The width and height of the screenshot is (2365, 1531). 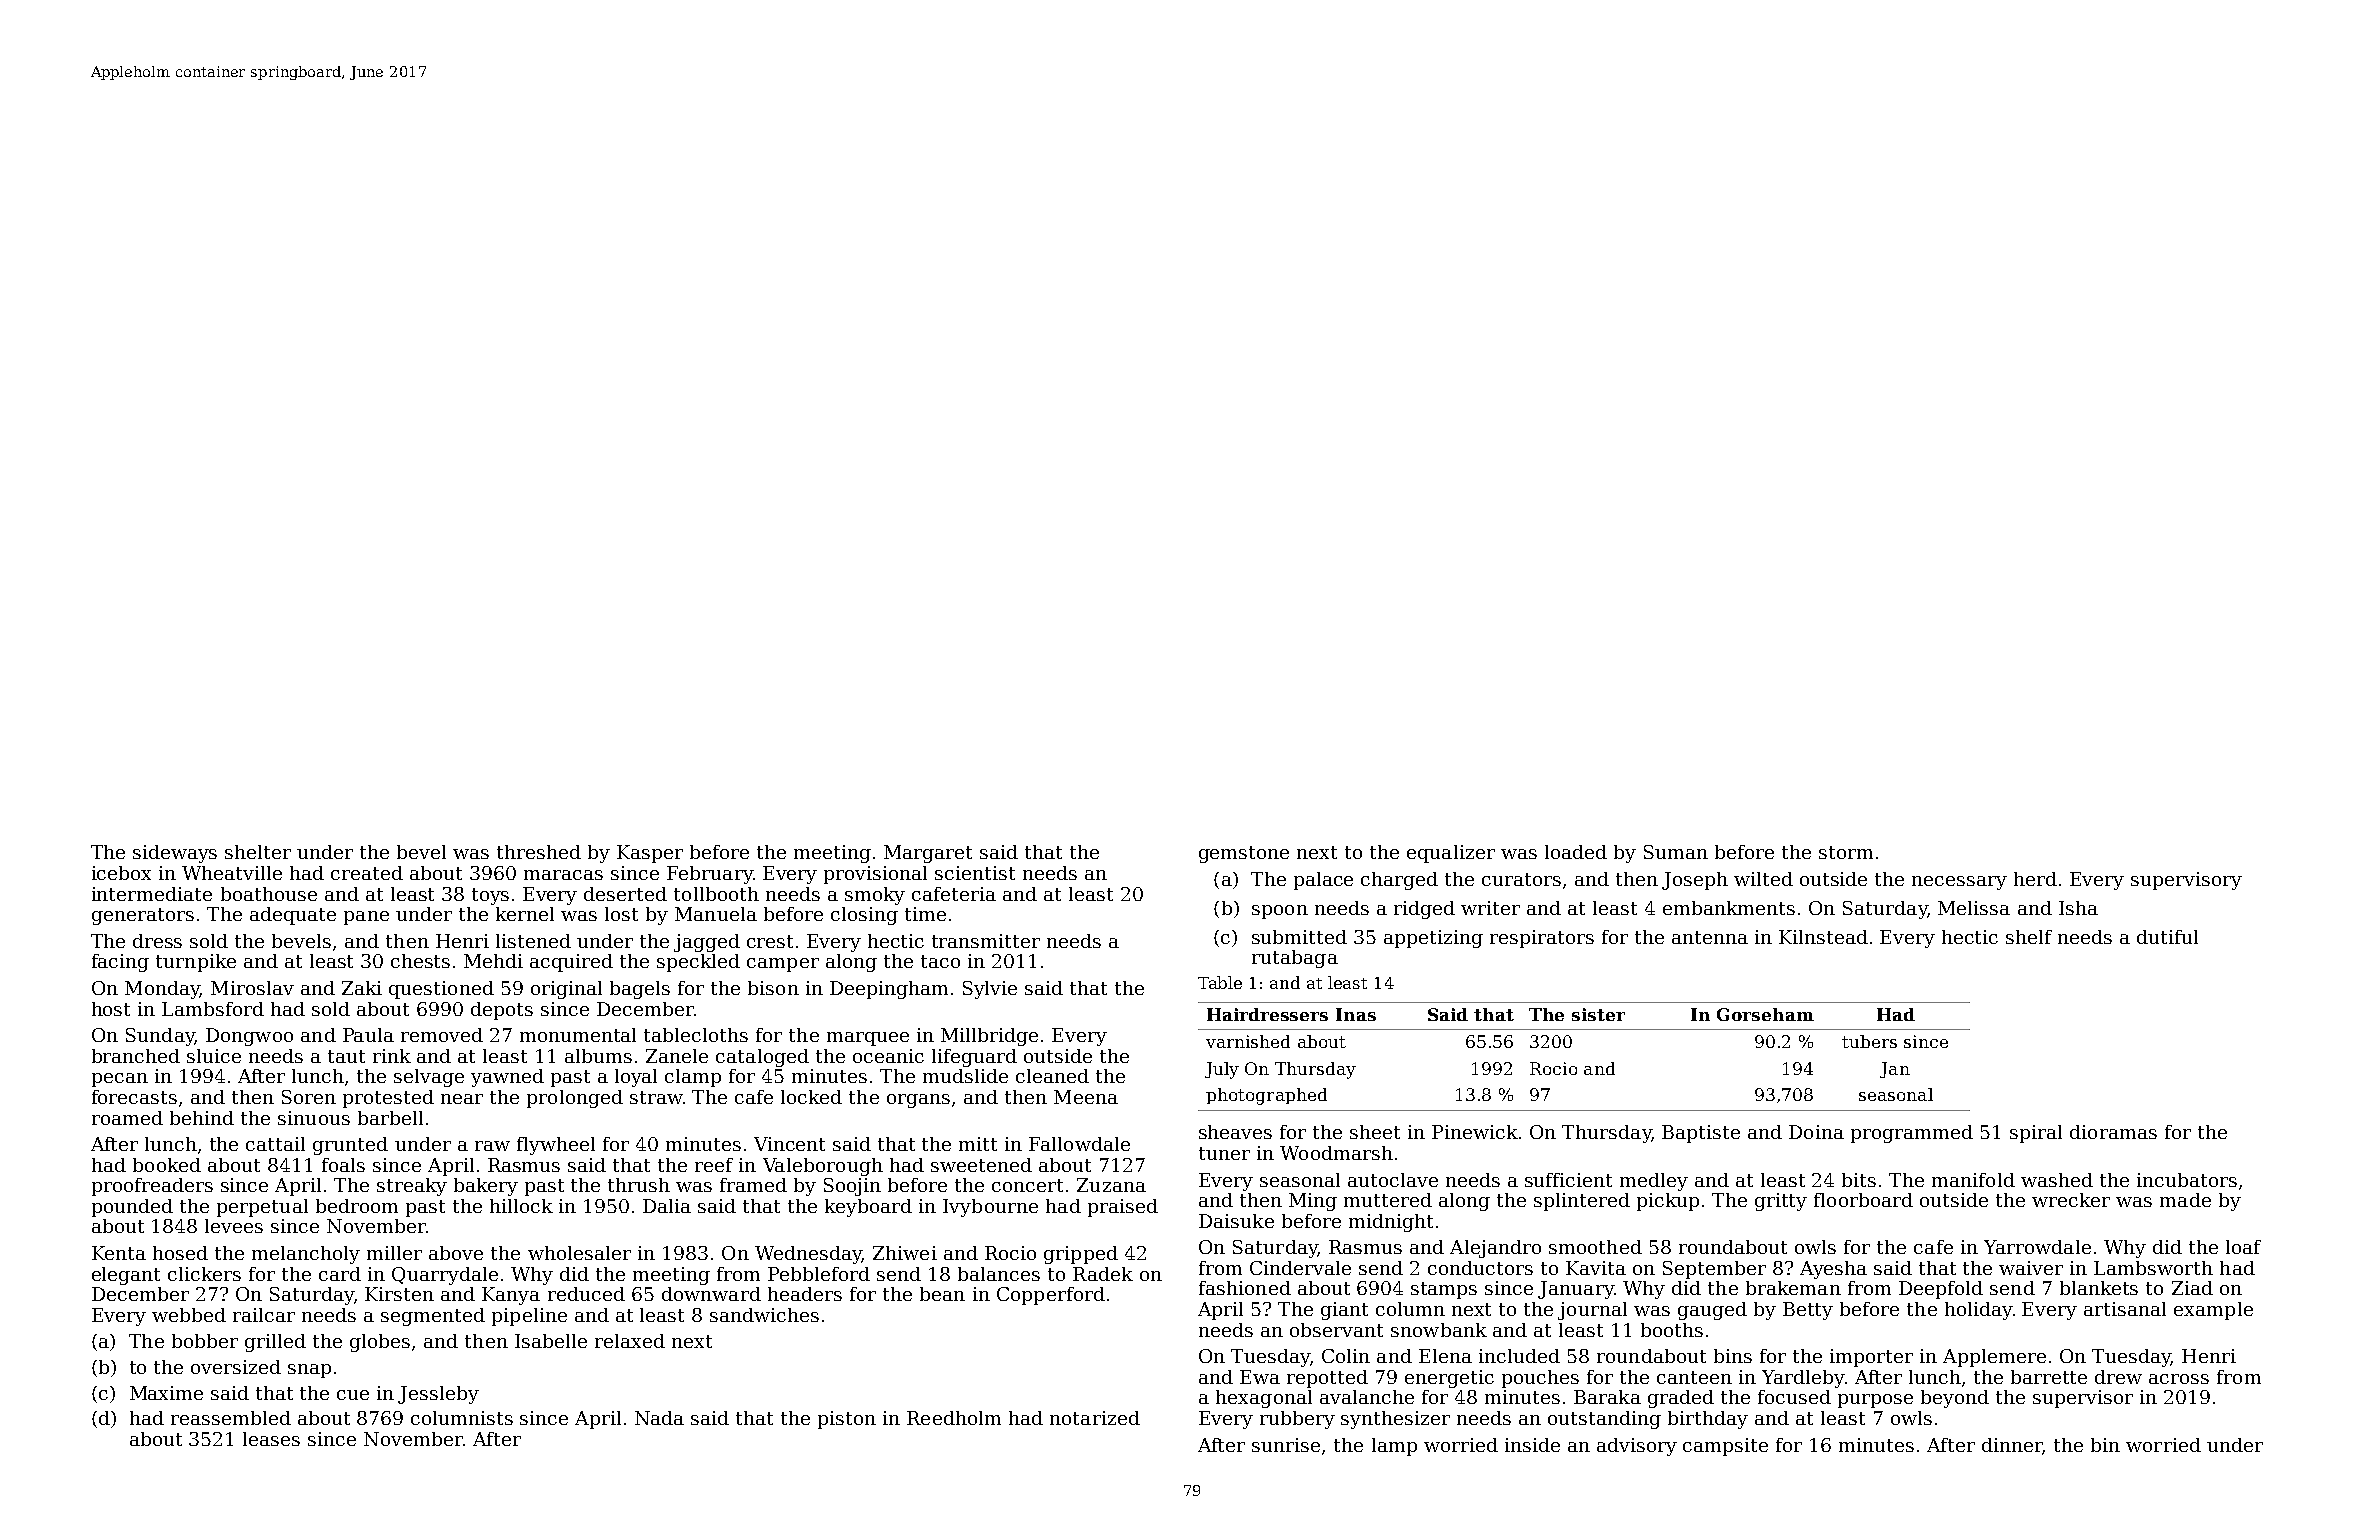 What do you see at coordinates (1863, 1200) in the screenshot?
I see `floorboard` at bounding box center [1863, 1200].
